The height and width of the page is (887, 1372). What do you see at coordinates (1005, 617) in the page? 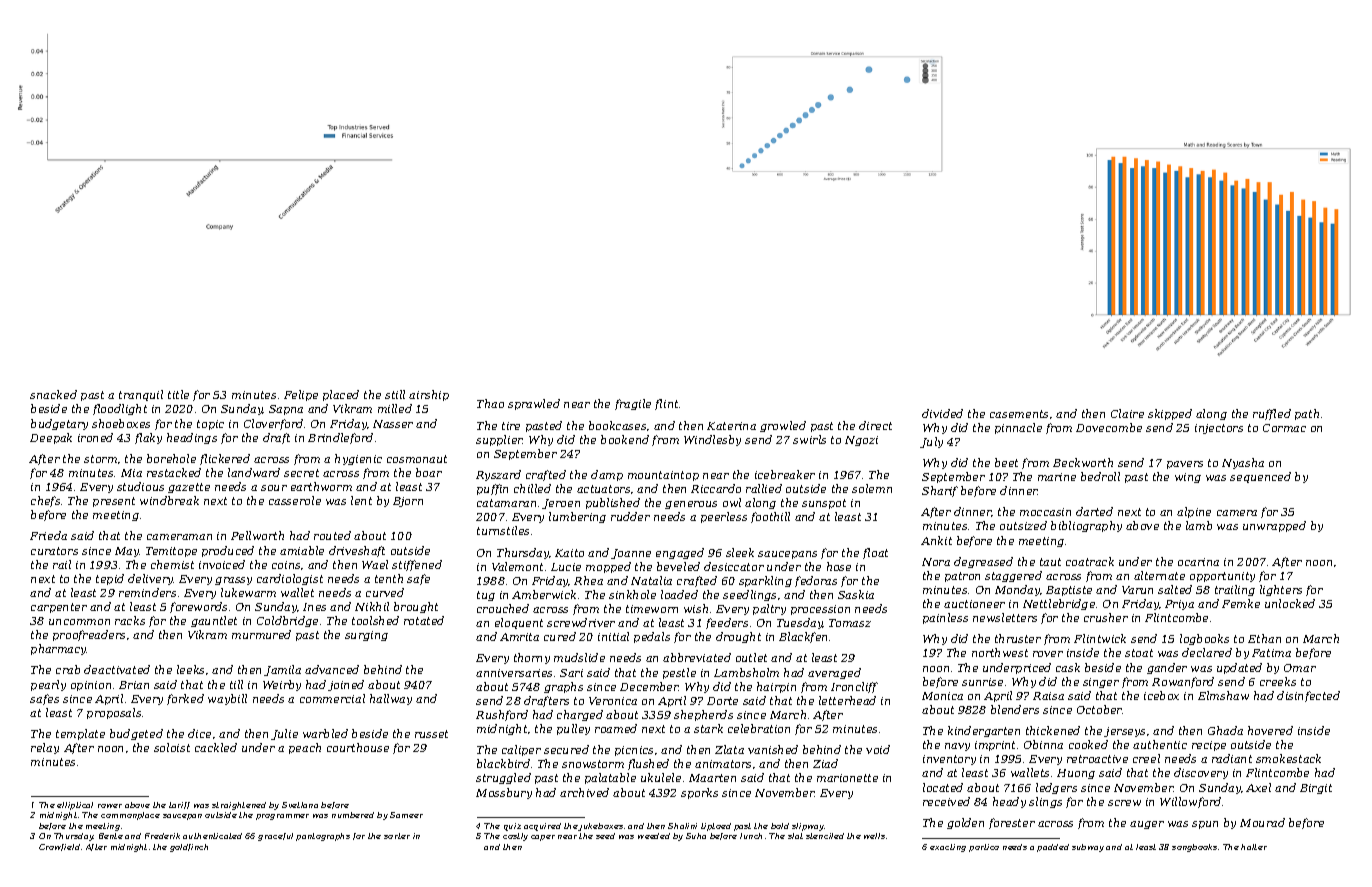
I see `newsletters` at bounding box center [1005, 617].
